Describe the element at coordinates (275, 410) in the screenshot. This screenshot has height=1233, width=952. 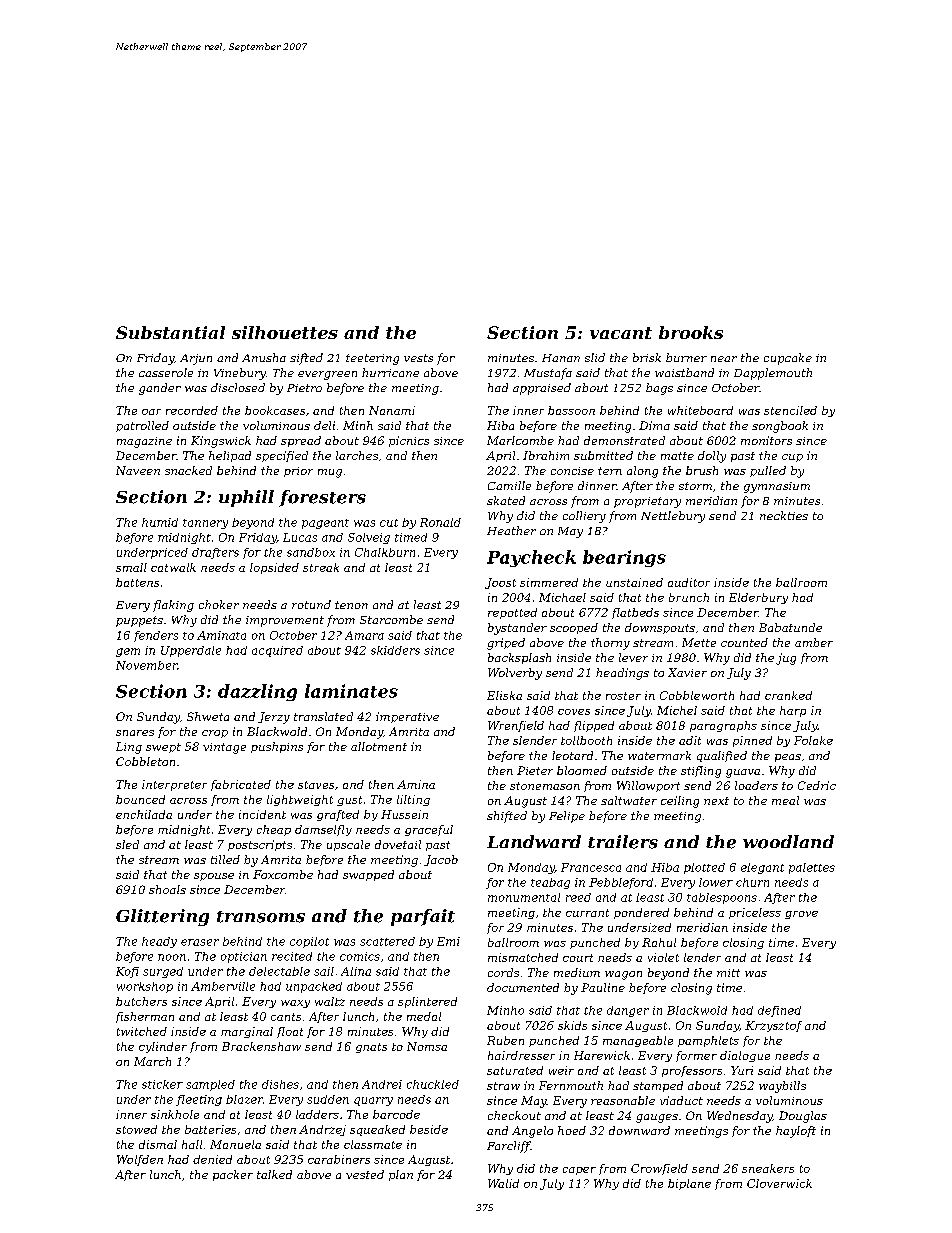
I see `bookcases` at that location.
